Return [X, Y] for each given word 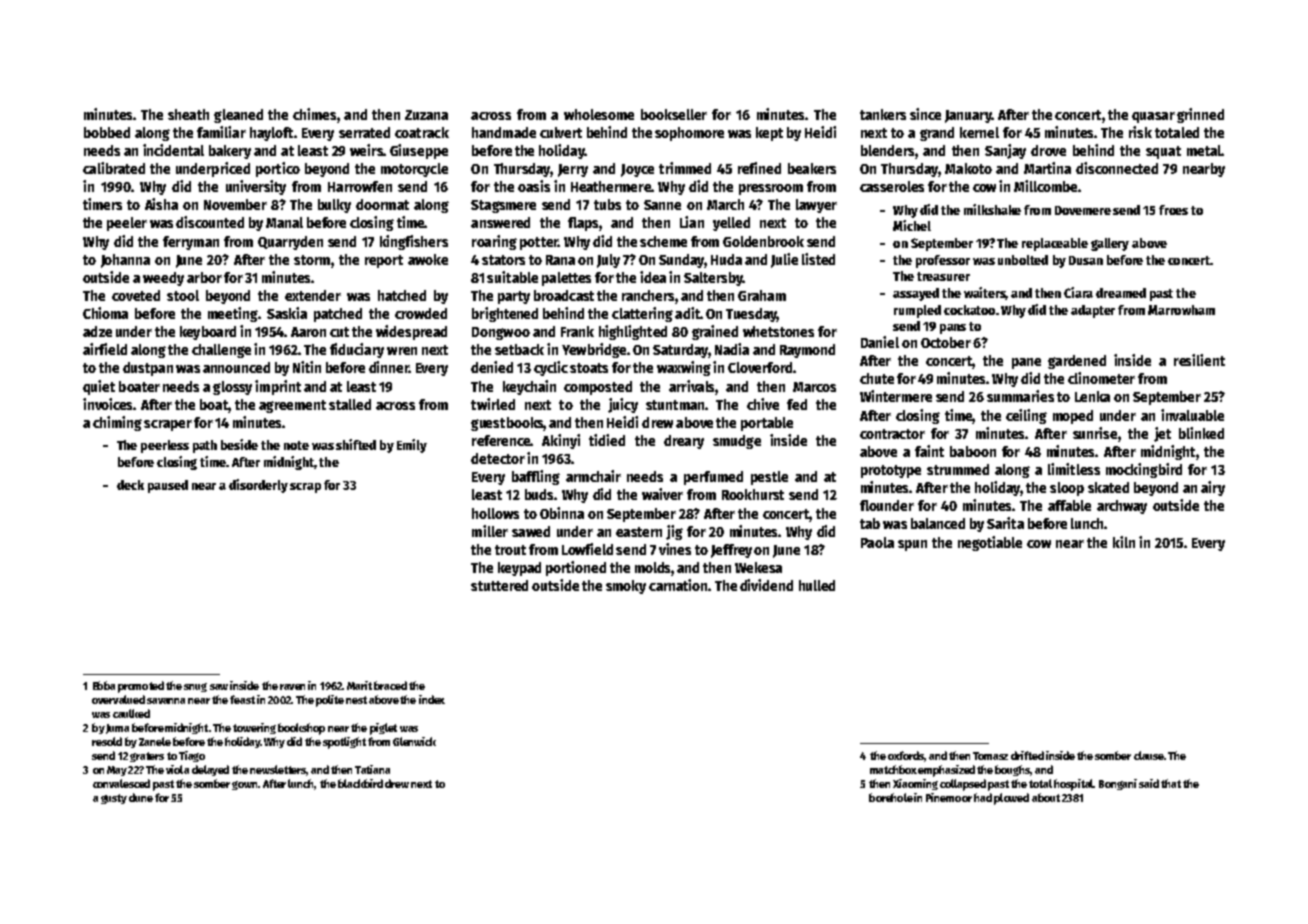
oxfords [906, 755]
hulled [817, 585]
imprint [278, 387]
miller [490, 531]
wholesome [599, 114]
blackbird [360, 783]
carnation [678, 585]
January [968, 116]
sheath [188, 114]
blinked [1201, 433]
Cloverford [760, 367]
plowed [1011, 799]
